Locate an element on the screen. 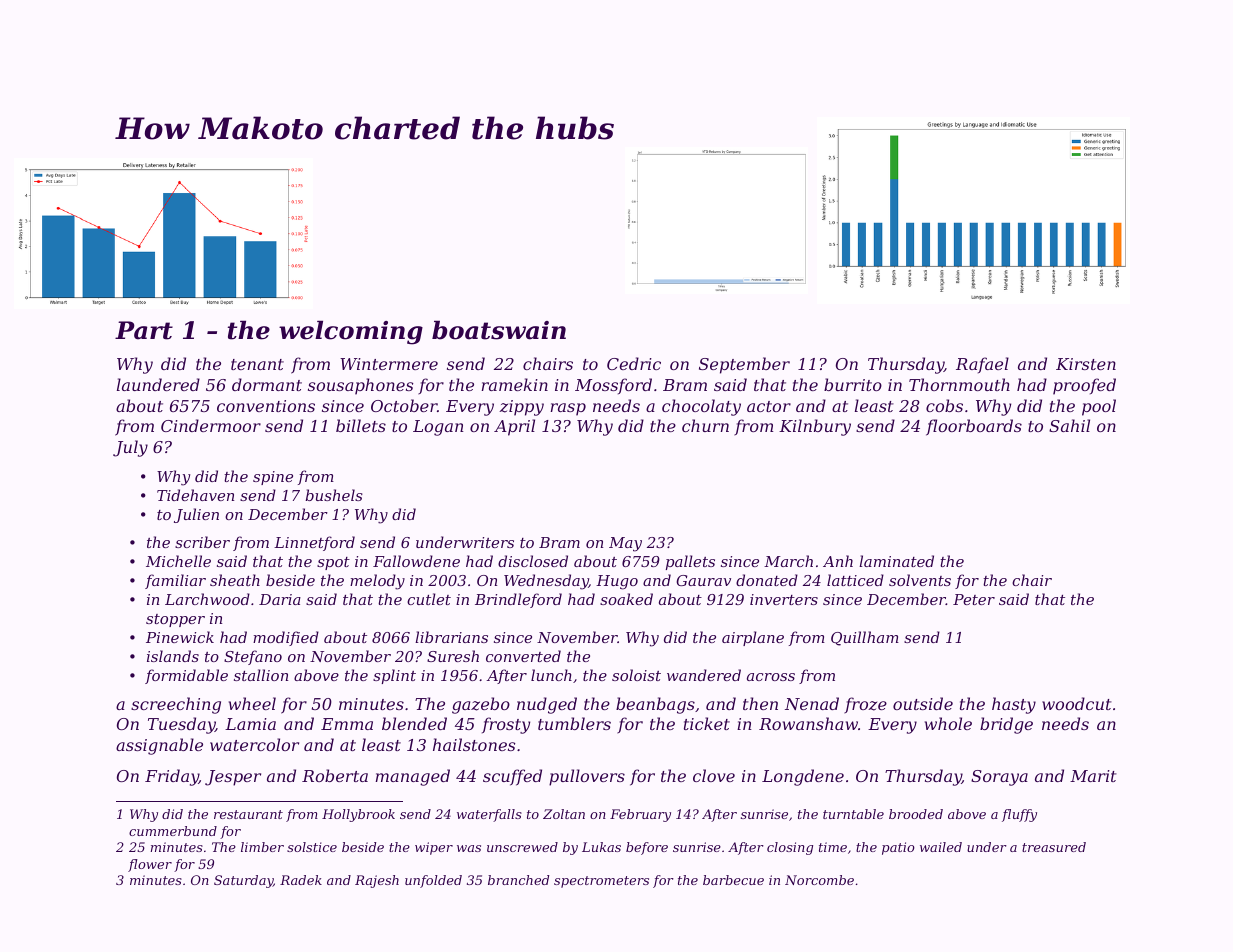 This screenshot has width=1233, height=952. formidable is located at coordinates (186, 676).
